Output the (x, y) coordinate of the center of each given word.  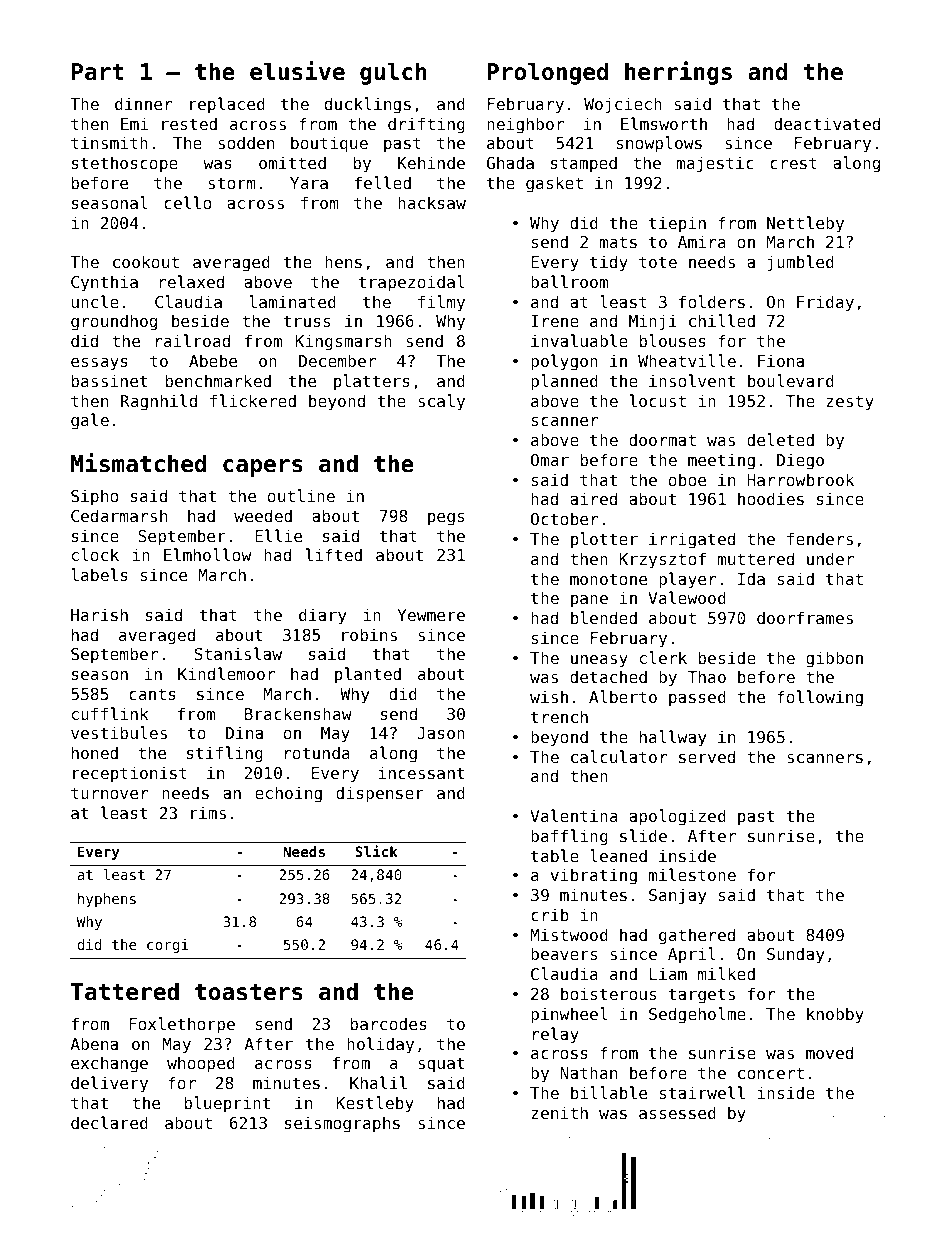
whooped (201, 1064)
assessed (677, 1112)
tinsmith (109, 142)
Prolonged (548, 73)
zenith (559, 1112)
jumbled (800, 263)
